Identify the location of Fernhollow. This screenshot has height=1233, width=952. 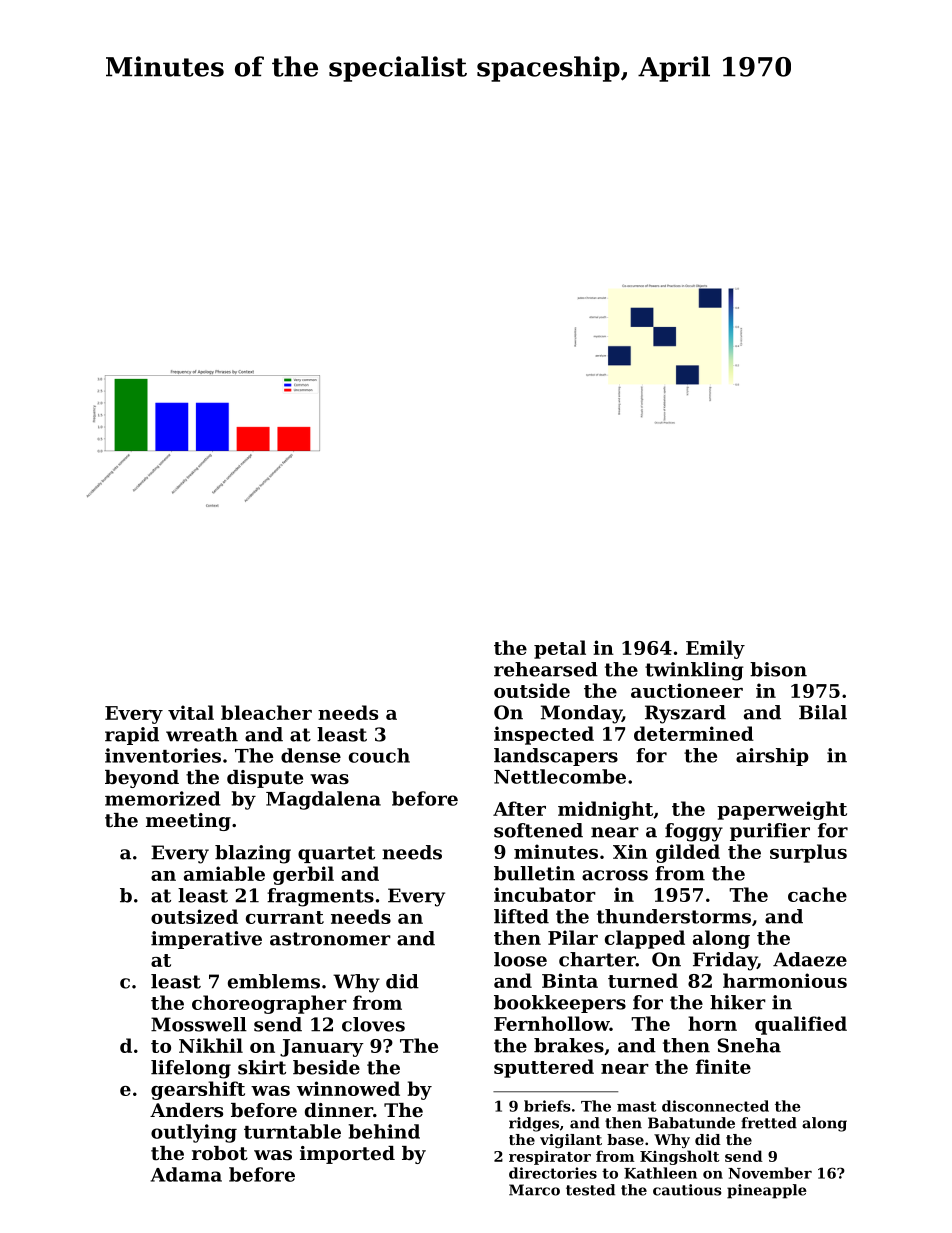
(552, 1023).
